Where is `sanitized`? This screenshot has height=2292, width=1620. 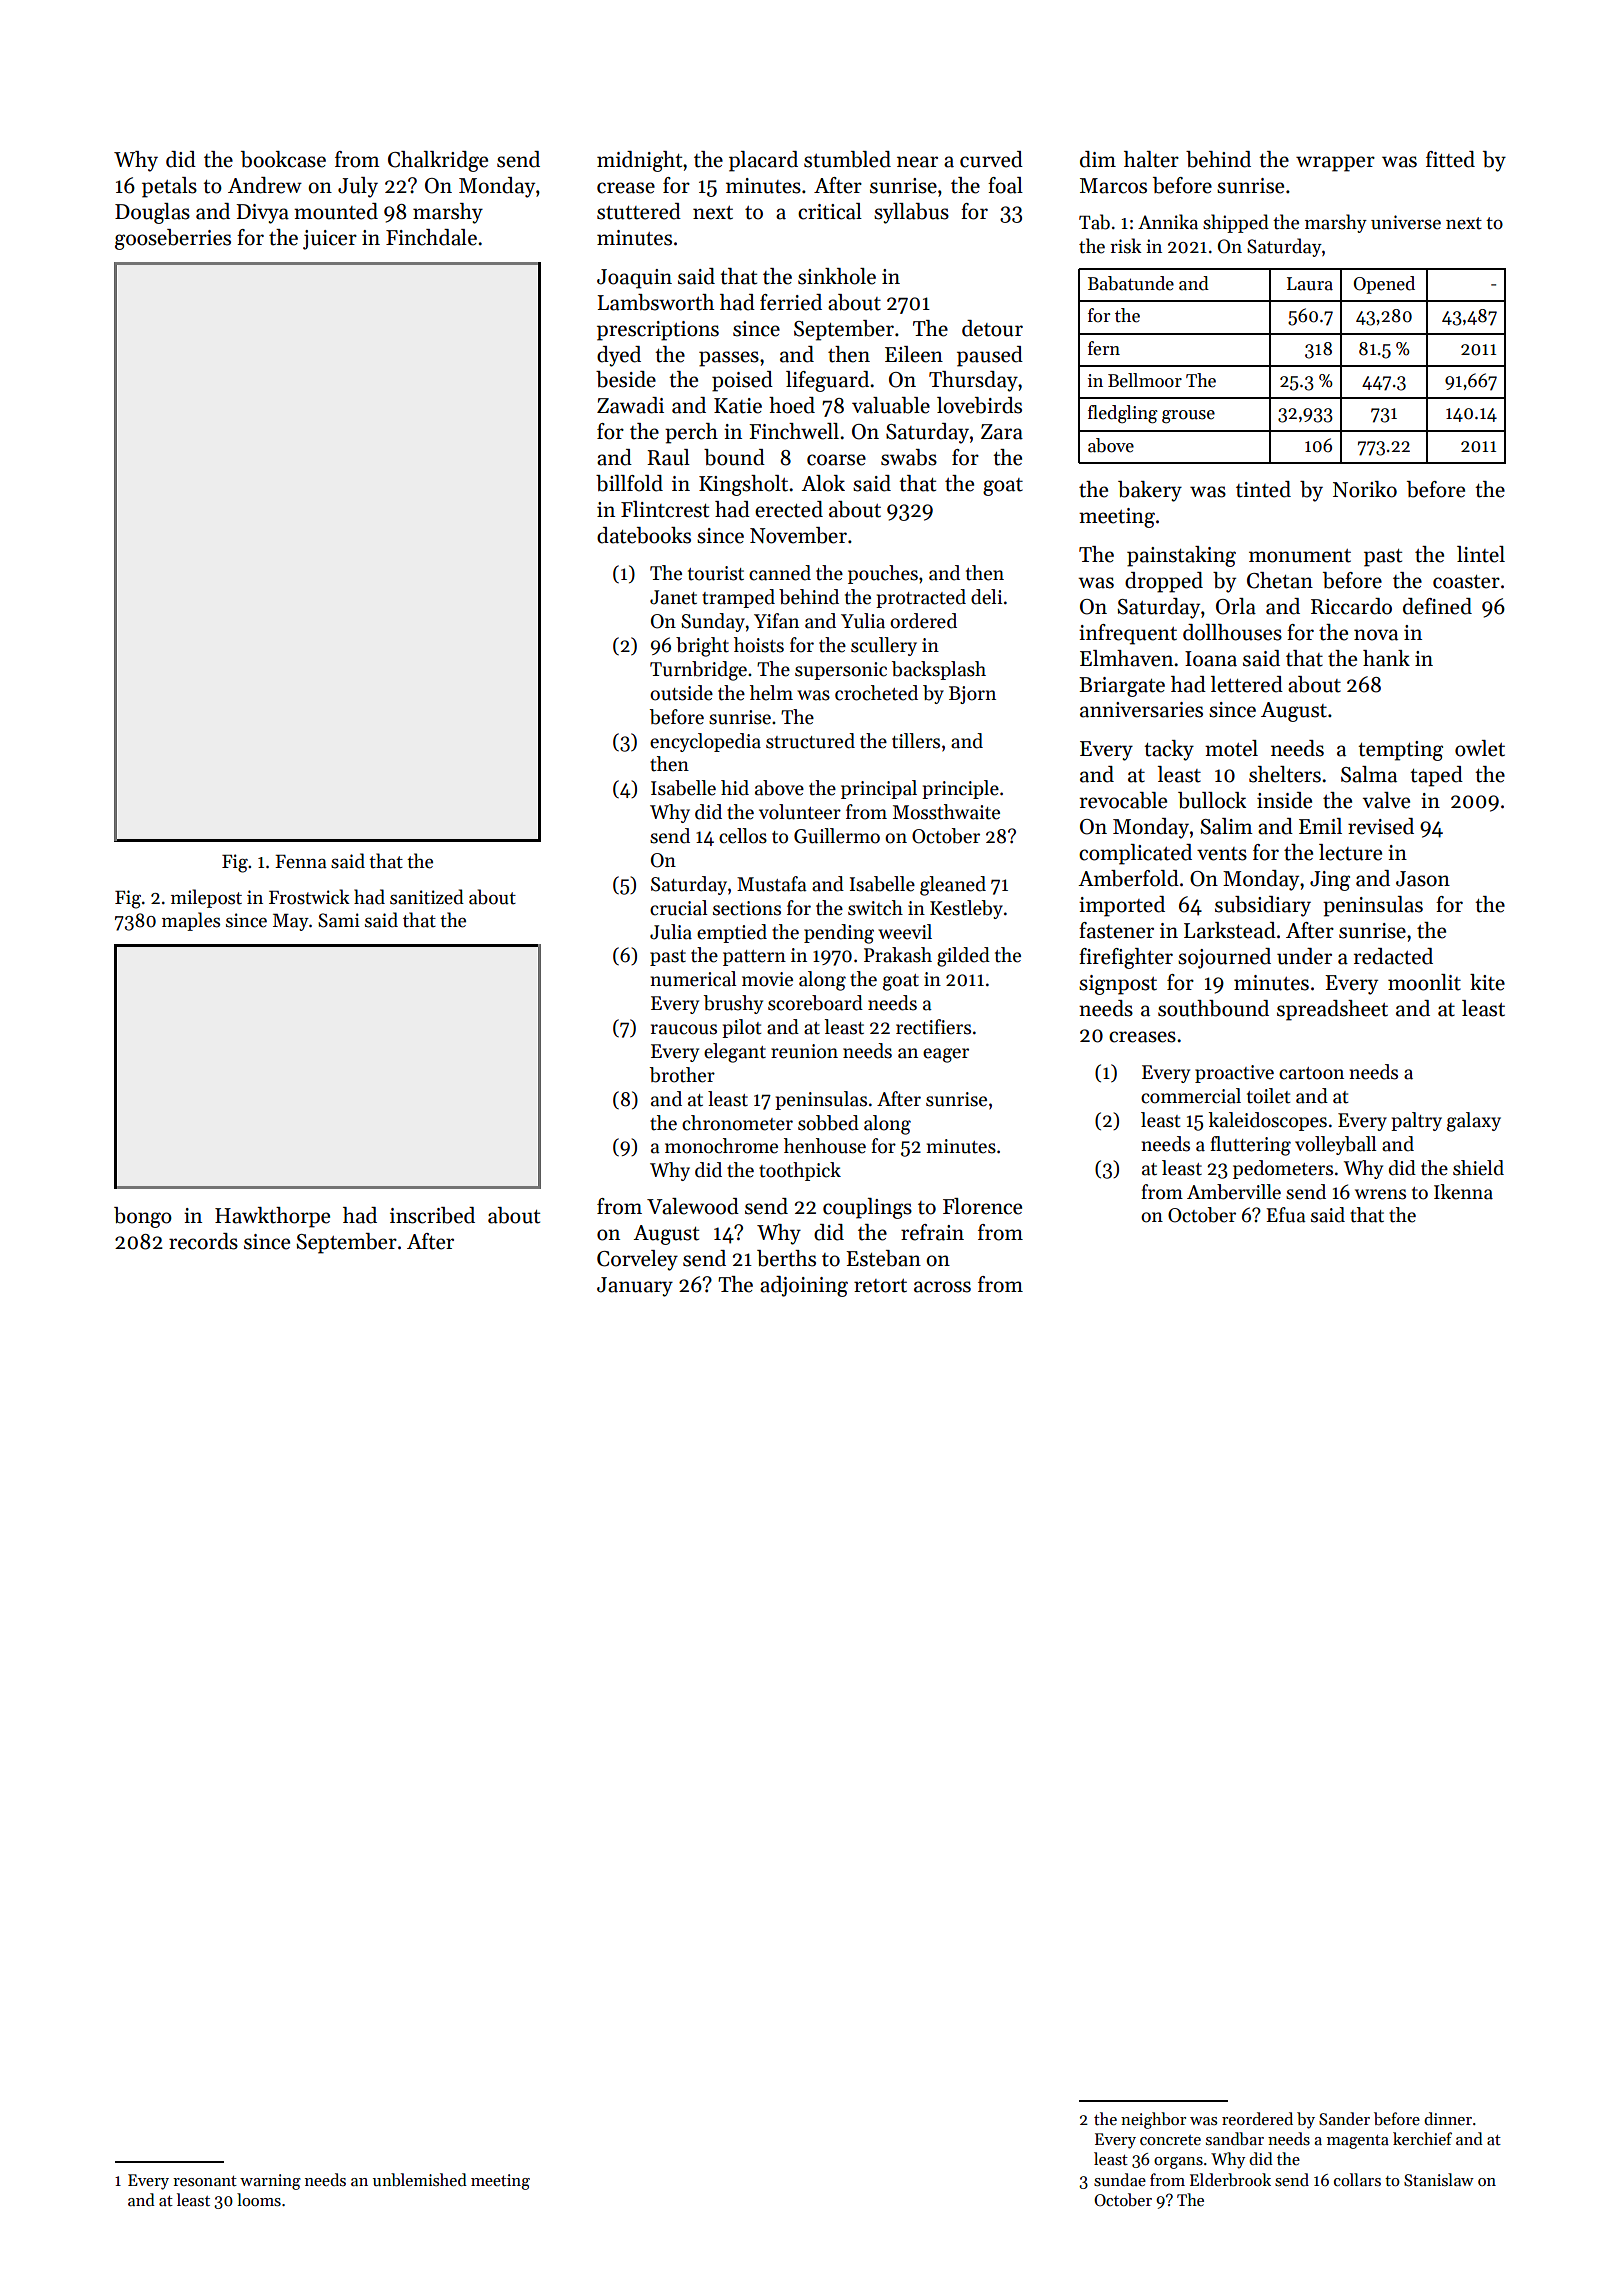
sanitized is located at coordinates (427, 897).
